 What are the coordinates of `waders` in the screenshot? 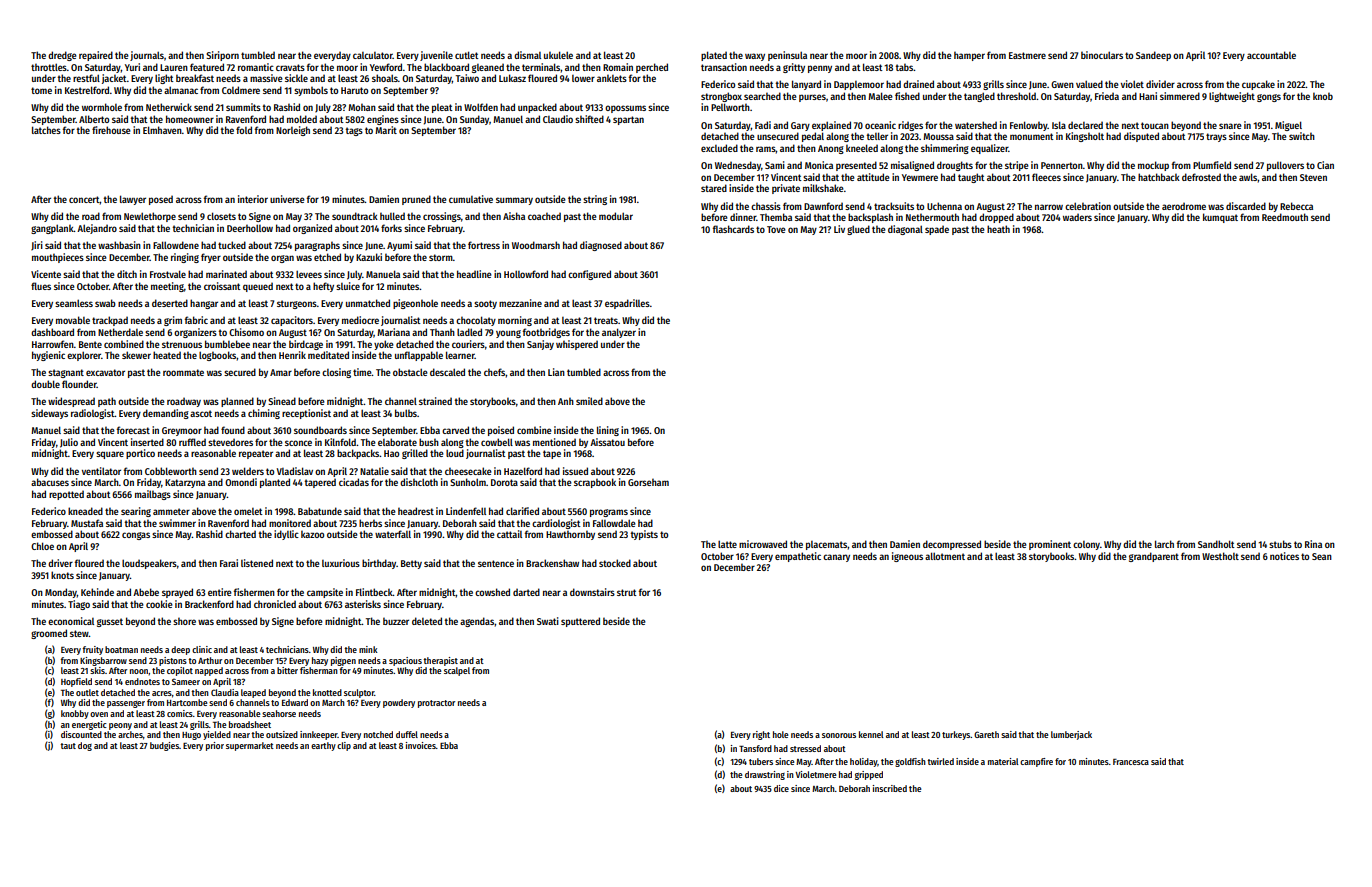 It's located at (1077, 217).
